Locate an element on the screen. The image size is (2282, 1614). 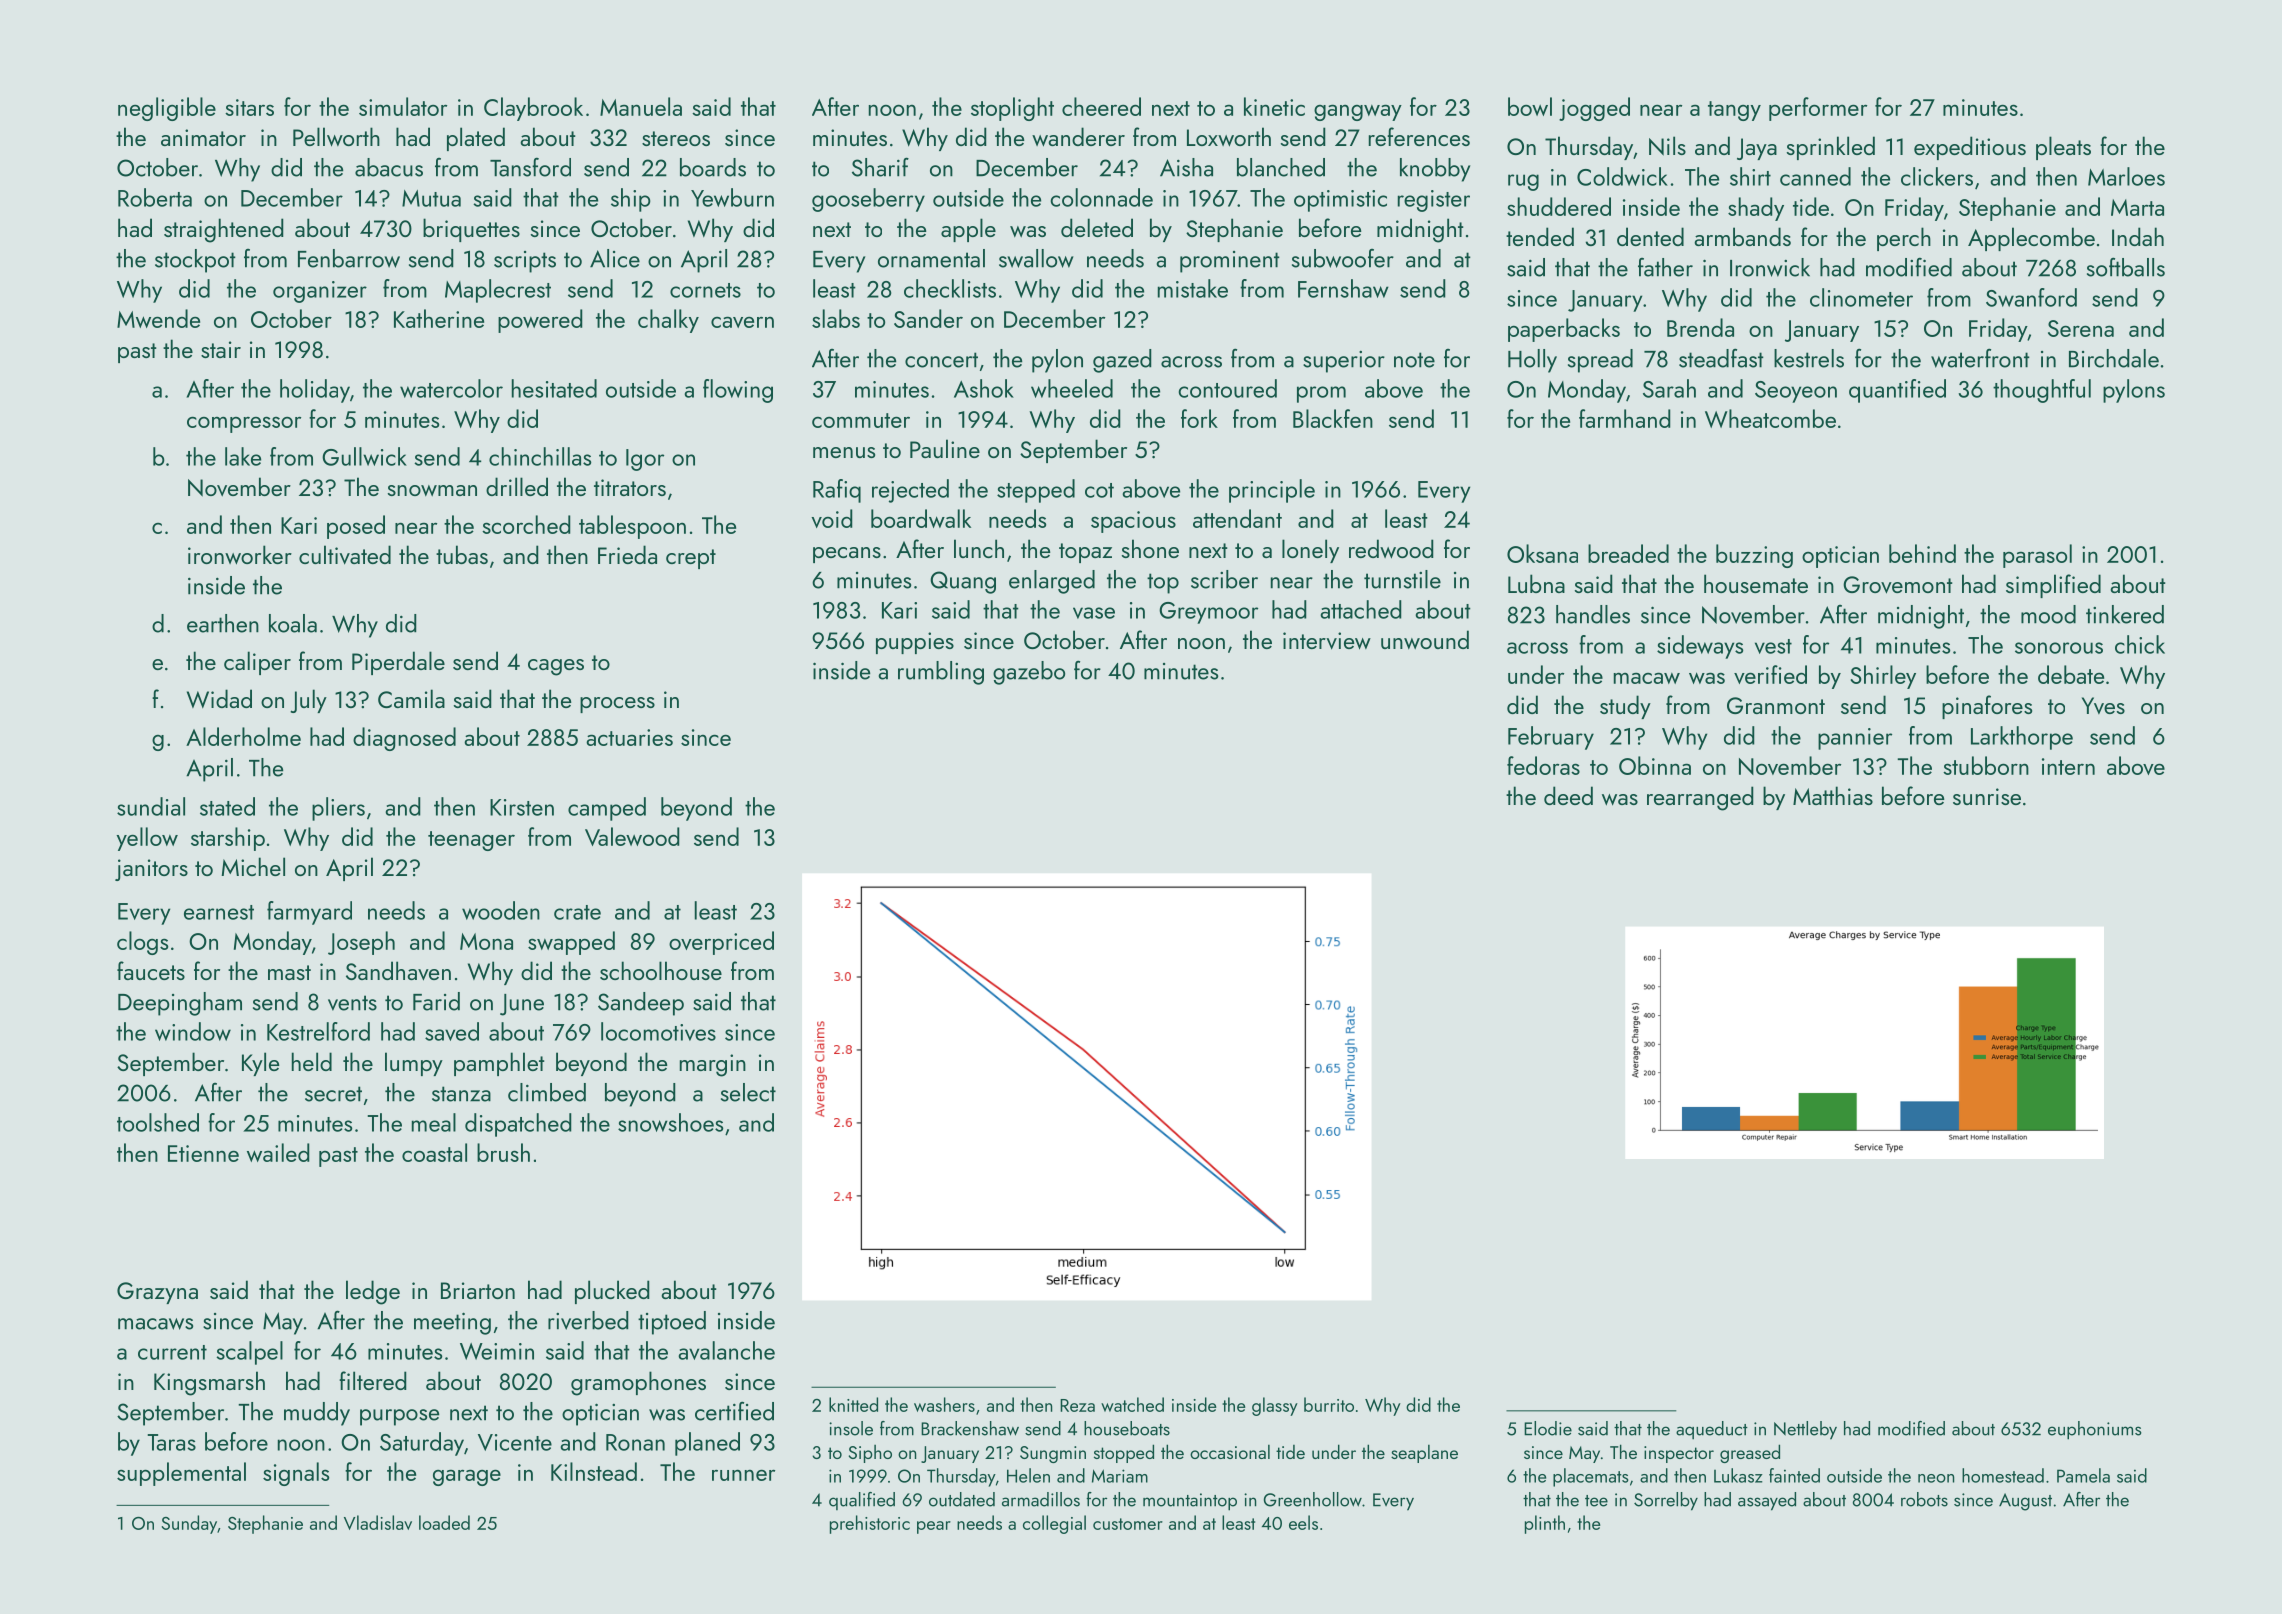
sunrise is located at coordinates (1987, 796).
